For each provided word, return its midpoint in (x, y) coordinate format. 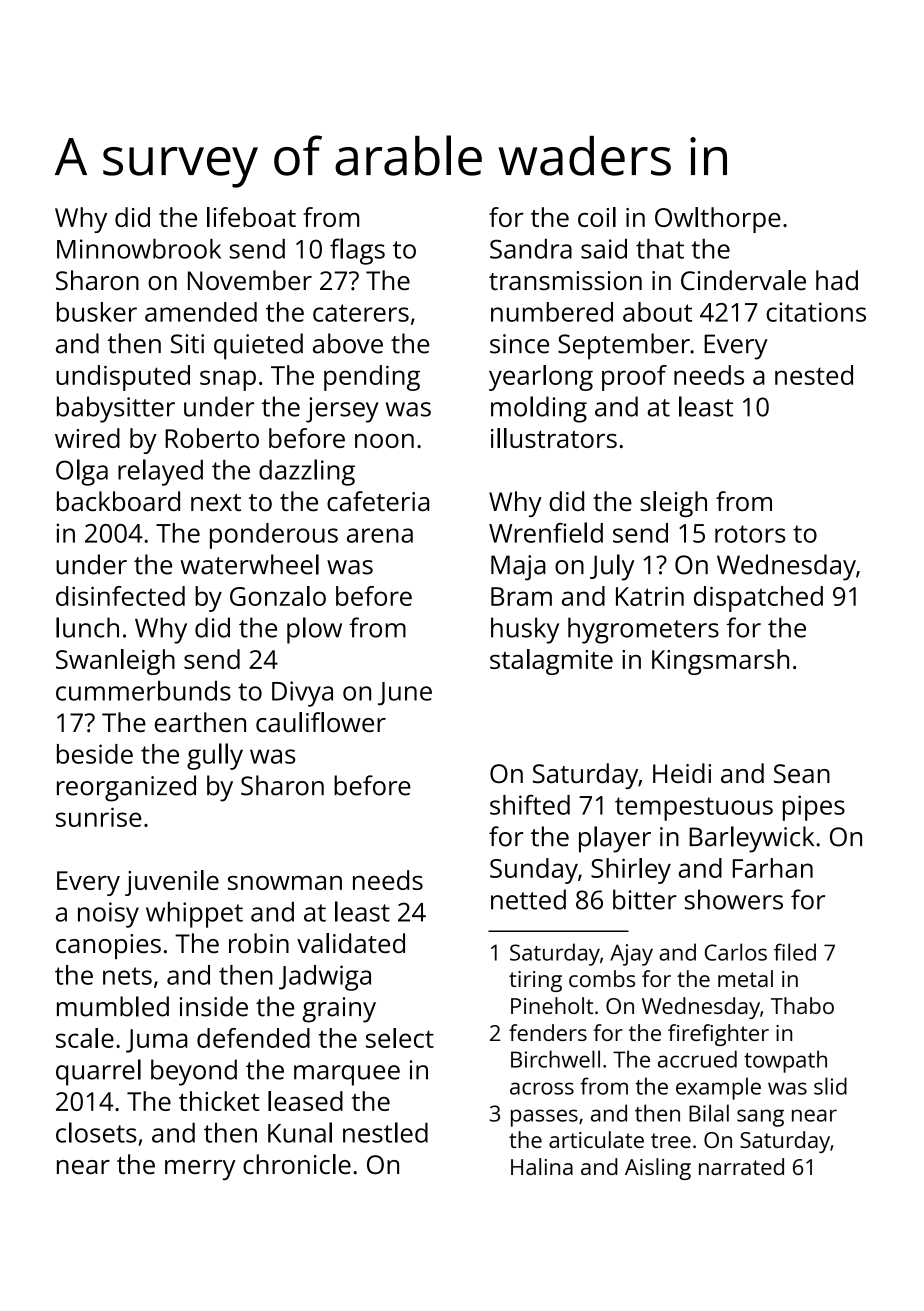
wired (87, 438)
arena (380, 535)
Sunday (534, 871)
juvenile (172, 883)
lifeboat (251, 217)
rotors (750, 534)
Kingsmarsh (720, 662)
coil (597, 217)
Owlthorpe (718, 220)
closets (96, 1132)
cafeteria (378, 501)
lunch (87, 627)
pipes (814, 808)
